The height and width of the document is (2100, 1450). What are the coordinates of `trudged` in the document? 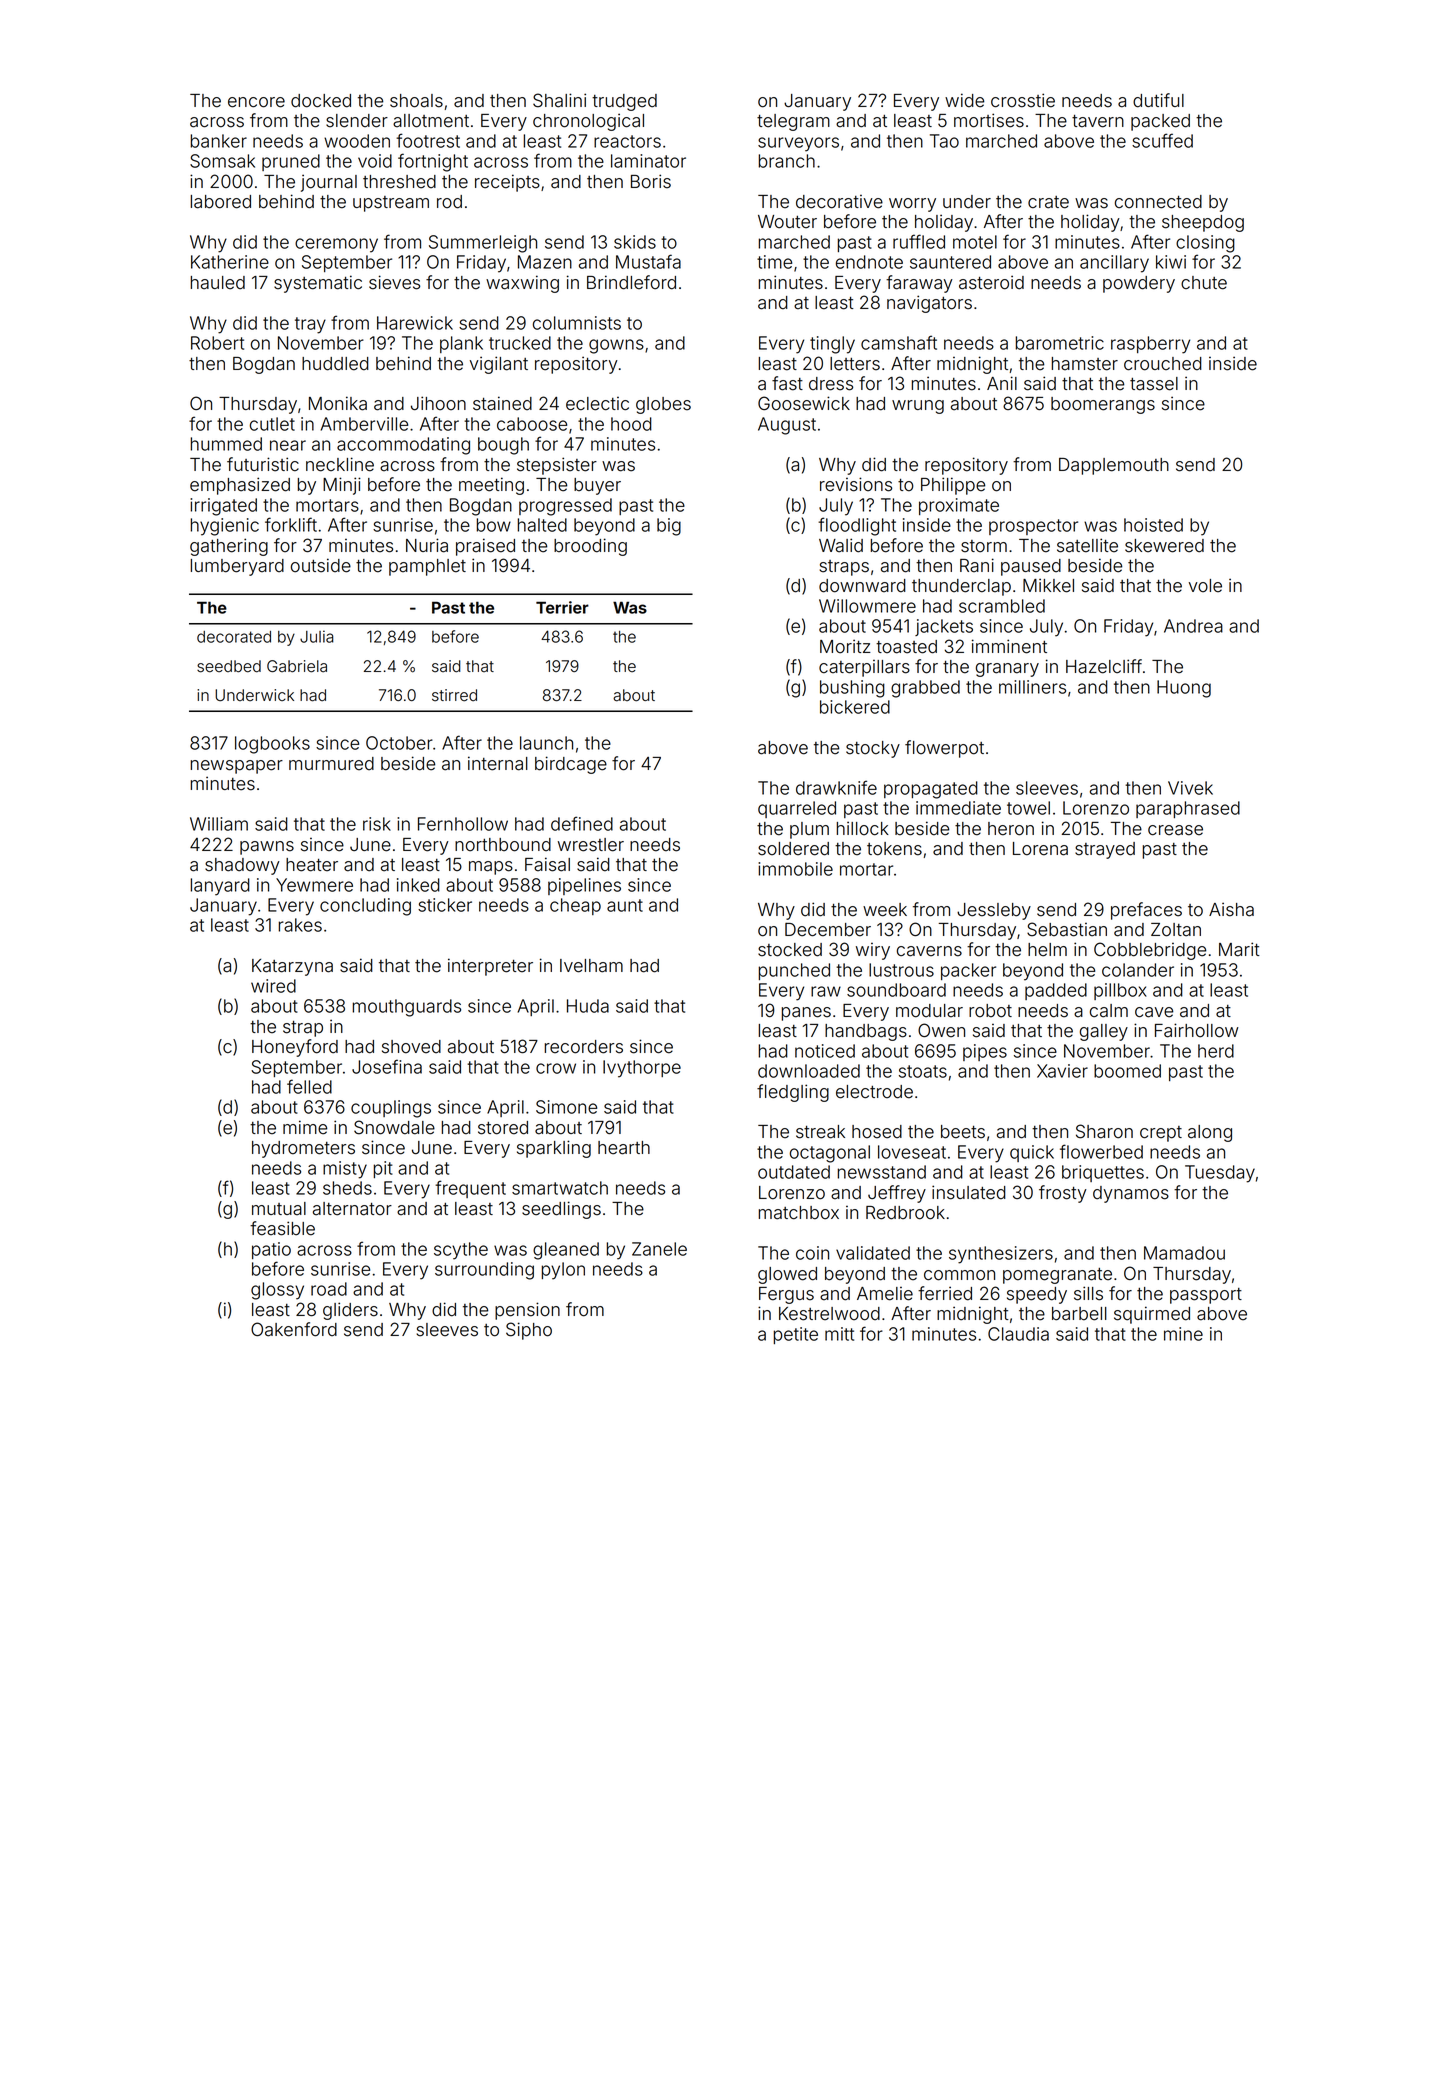 It's located at (624, 102).
